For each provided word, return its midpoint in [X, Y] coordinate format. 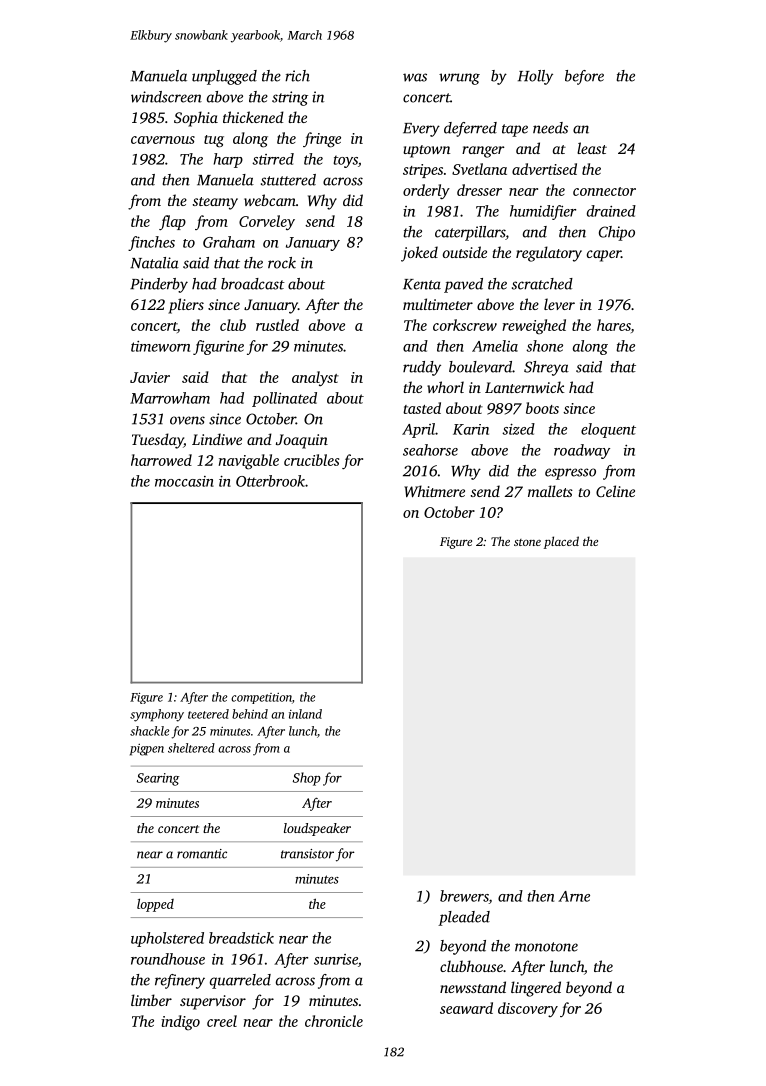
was [415, 77]
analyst [315, 378]
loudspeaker [317, 829]
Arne [574, 896]
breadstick [241, 938]
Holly [535, 77]
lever [559, 304]
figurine [218, 347]
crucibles [311, 460]
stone [527, 542]
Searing [158, 779]
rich [297, 76]
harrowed [161, 460]
